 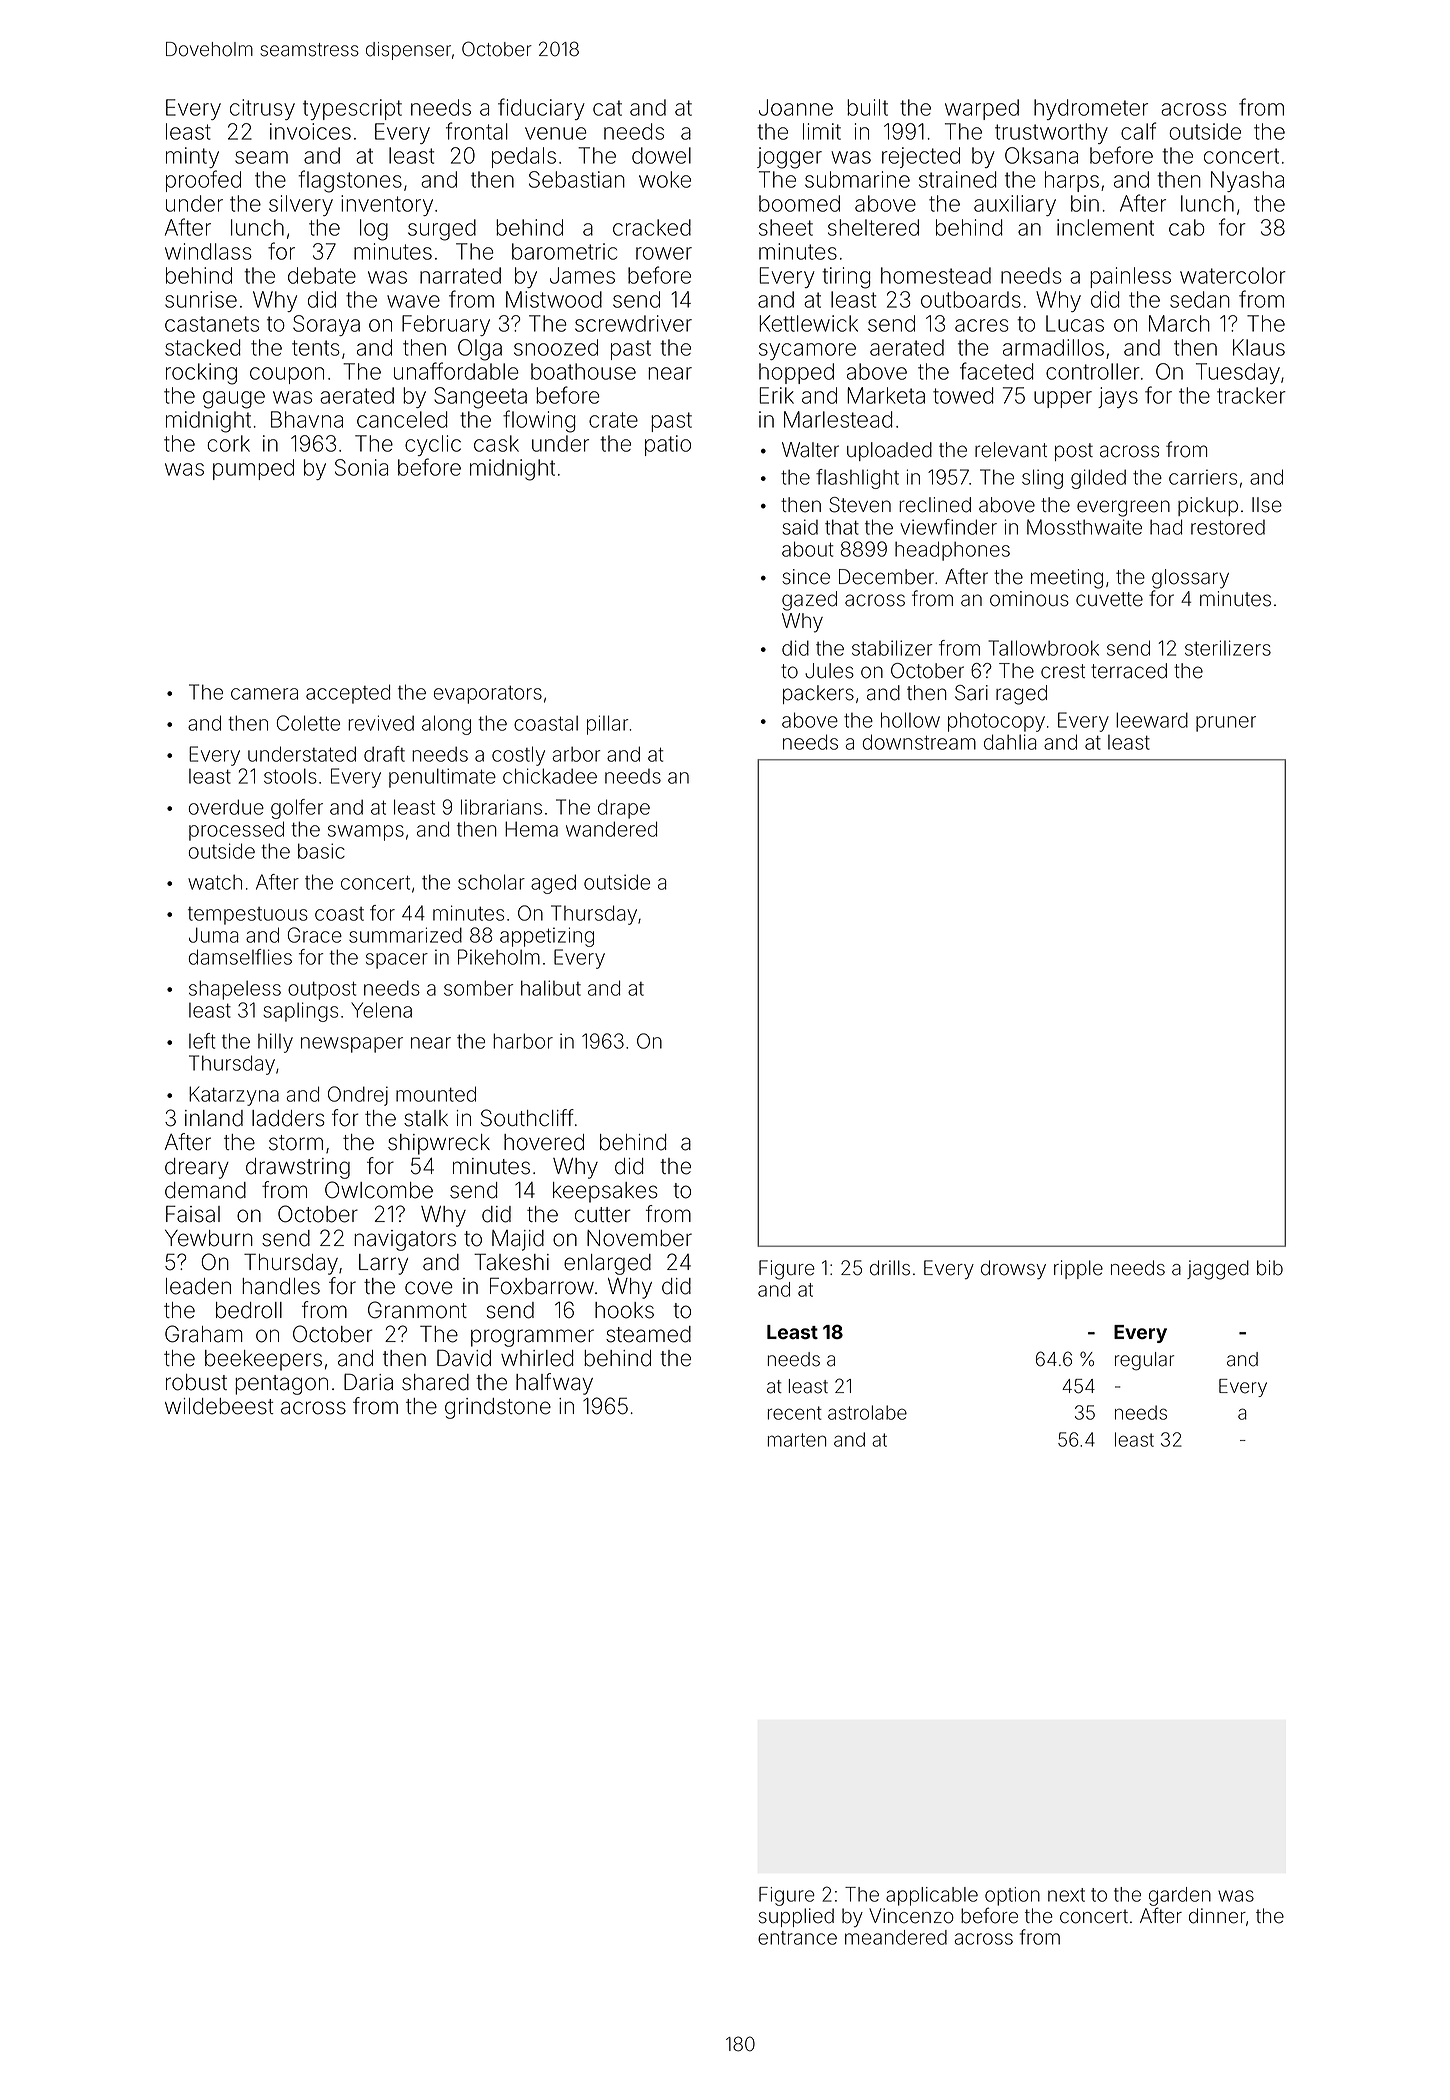 What do you see at coordinates (797, 1440) in the screenshot?
I see `marten` at bounding box center [797, 1440].
